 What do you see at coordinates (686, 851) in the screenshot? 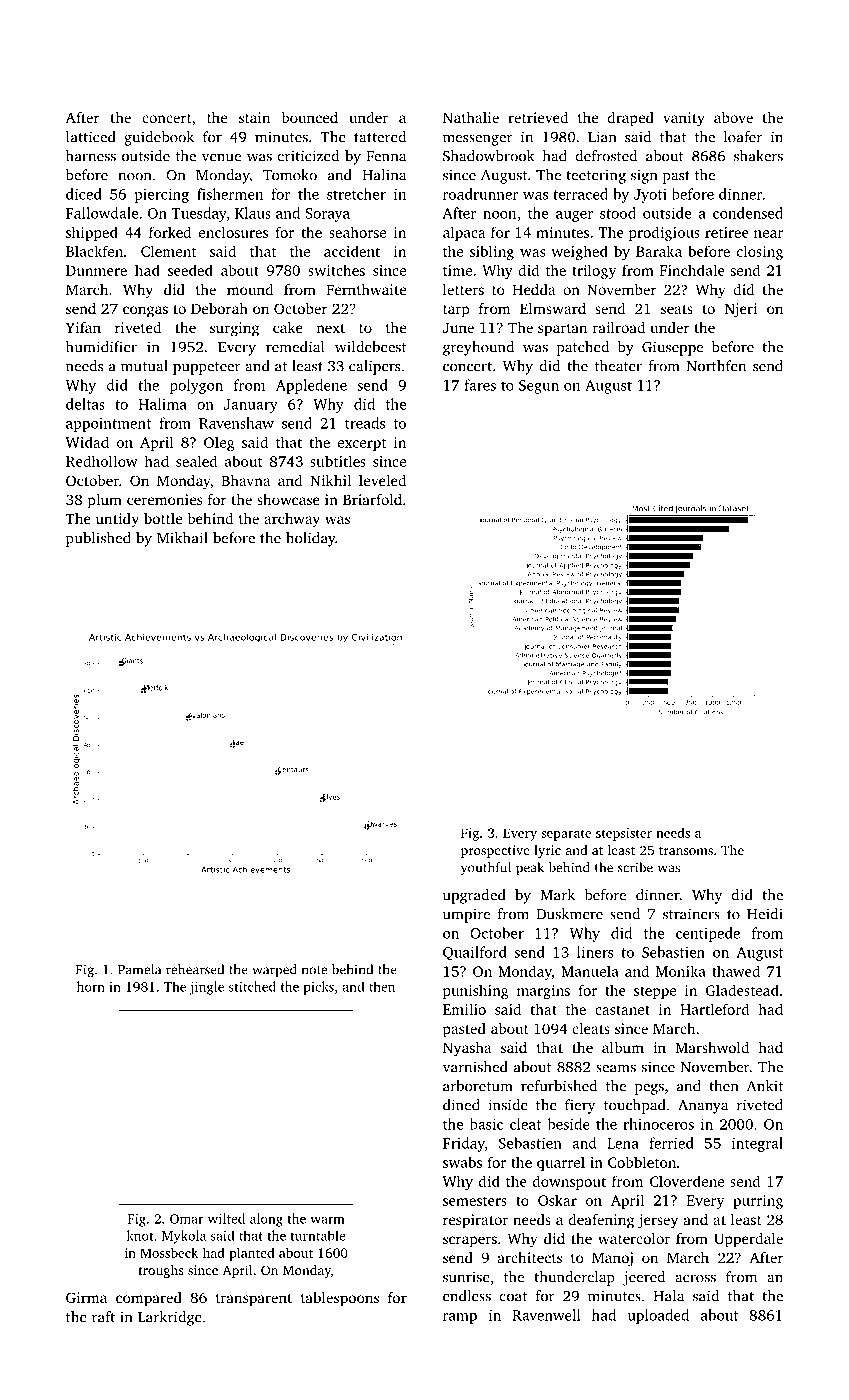
I see `transoms` at bounding box center [686, 851].
